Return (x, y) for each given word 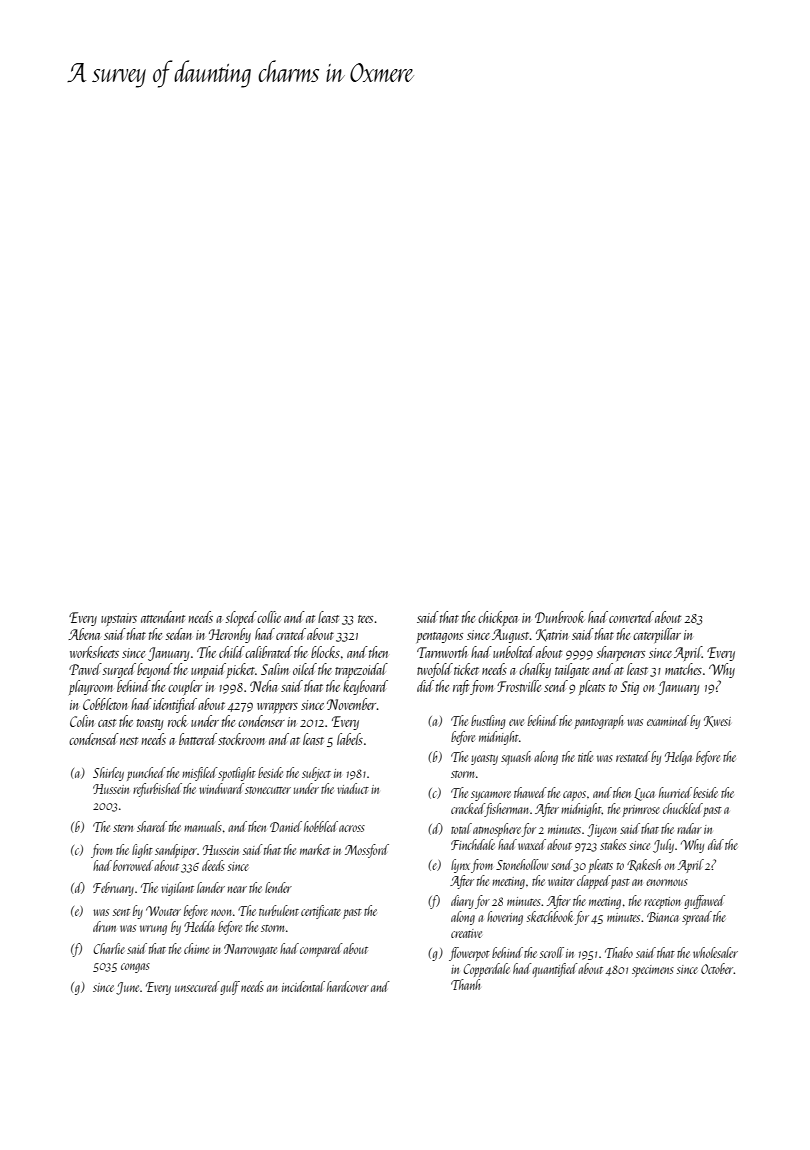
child (232, 652)
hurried (675, 792)
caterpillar (657, 635)
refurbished (157, 790)
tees (365, 619)
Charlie (109, 948)
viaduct (353, 788)
